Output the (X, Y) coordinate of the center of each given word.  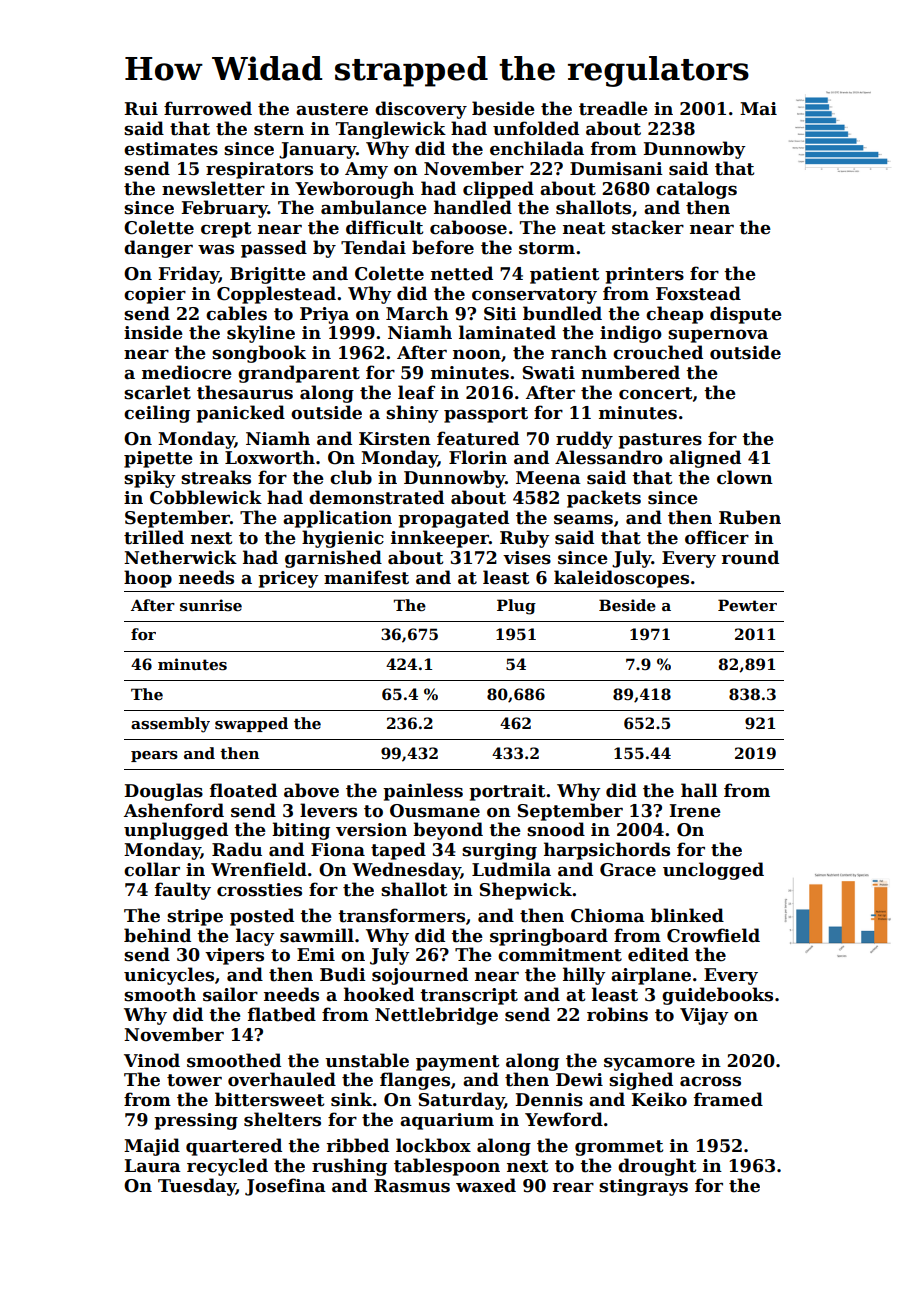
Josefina (285, 1187)
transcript (469, 996)
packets (604, 499)
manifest (366, 577)
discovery (421, 110)
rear (573, 1187)
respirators (259, 170)
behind (157, 935)
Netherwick (180, 557)
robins (617, 1014)
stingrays (643, 1187)
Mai (758, 109)
